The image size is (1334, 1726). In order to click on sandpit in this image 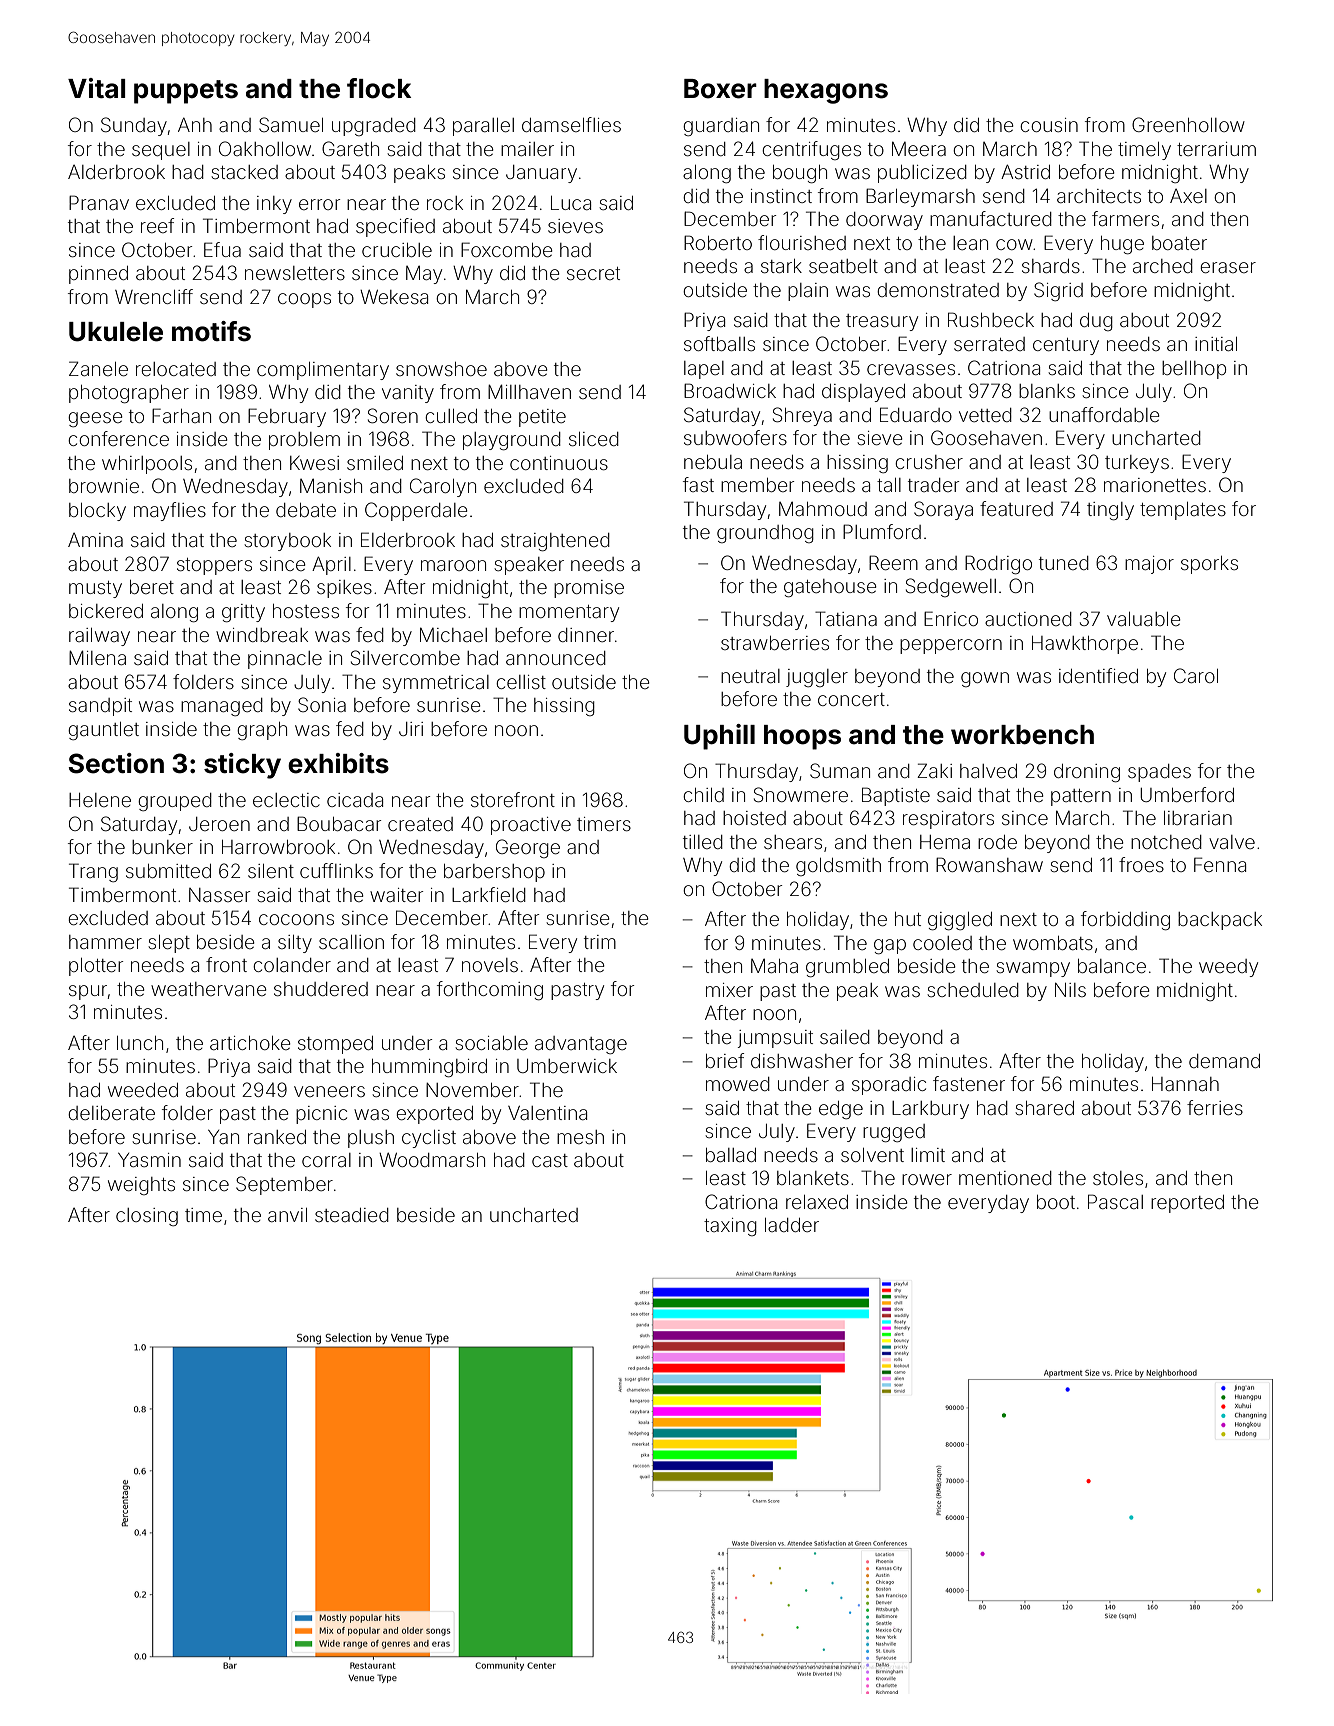, I will do `click(100, 707)`.
